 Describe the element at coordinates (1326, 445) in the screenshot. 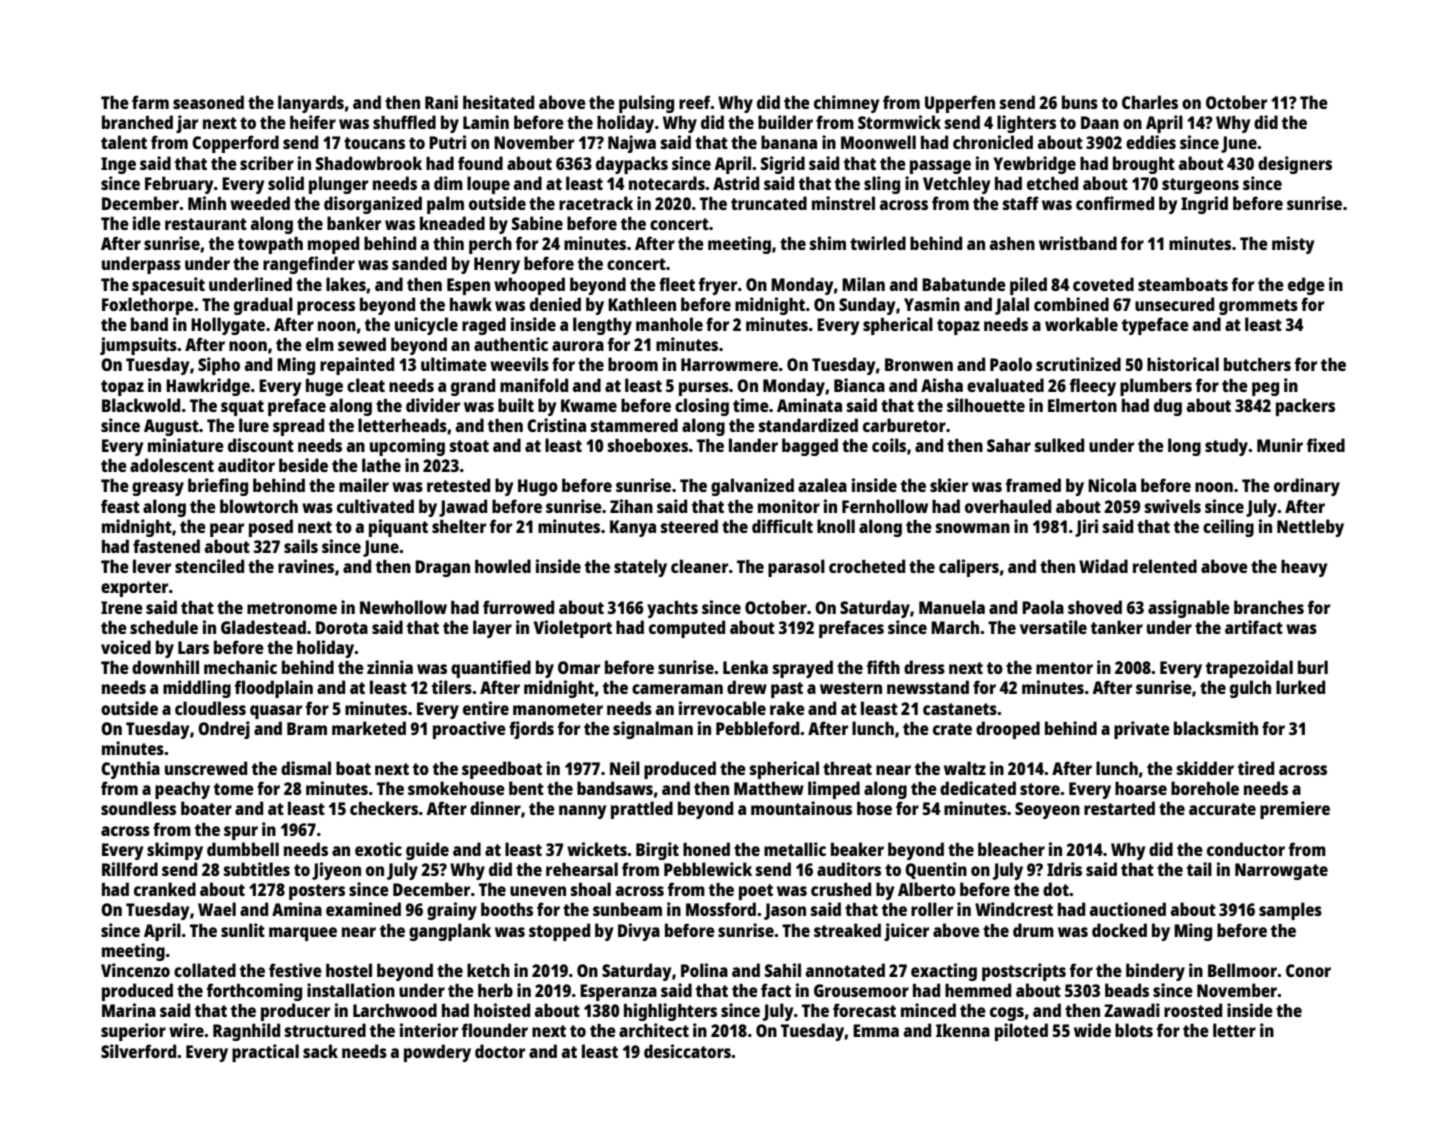

I see `fixed` at that location.
